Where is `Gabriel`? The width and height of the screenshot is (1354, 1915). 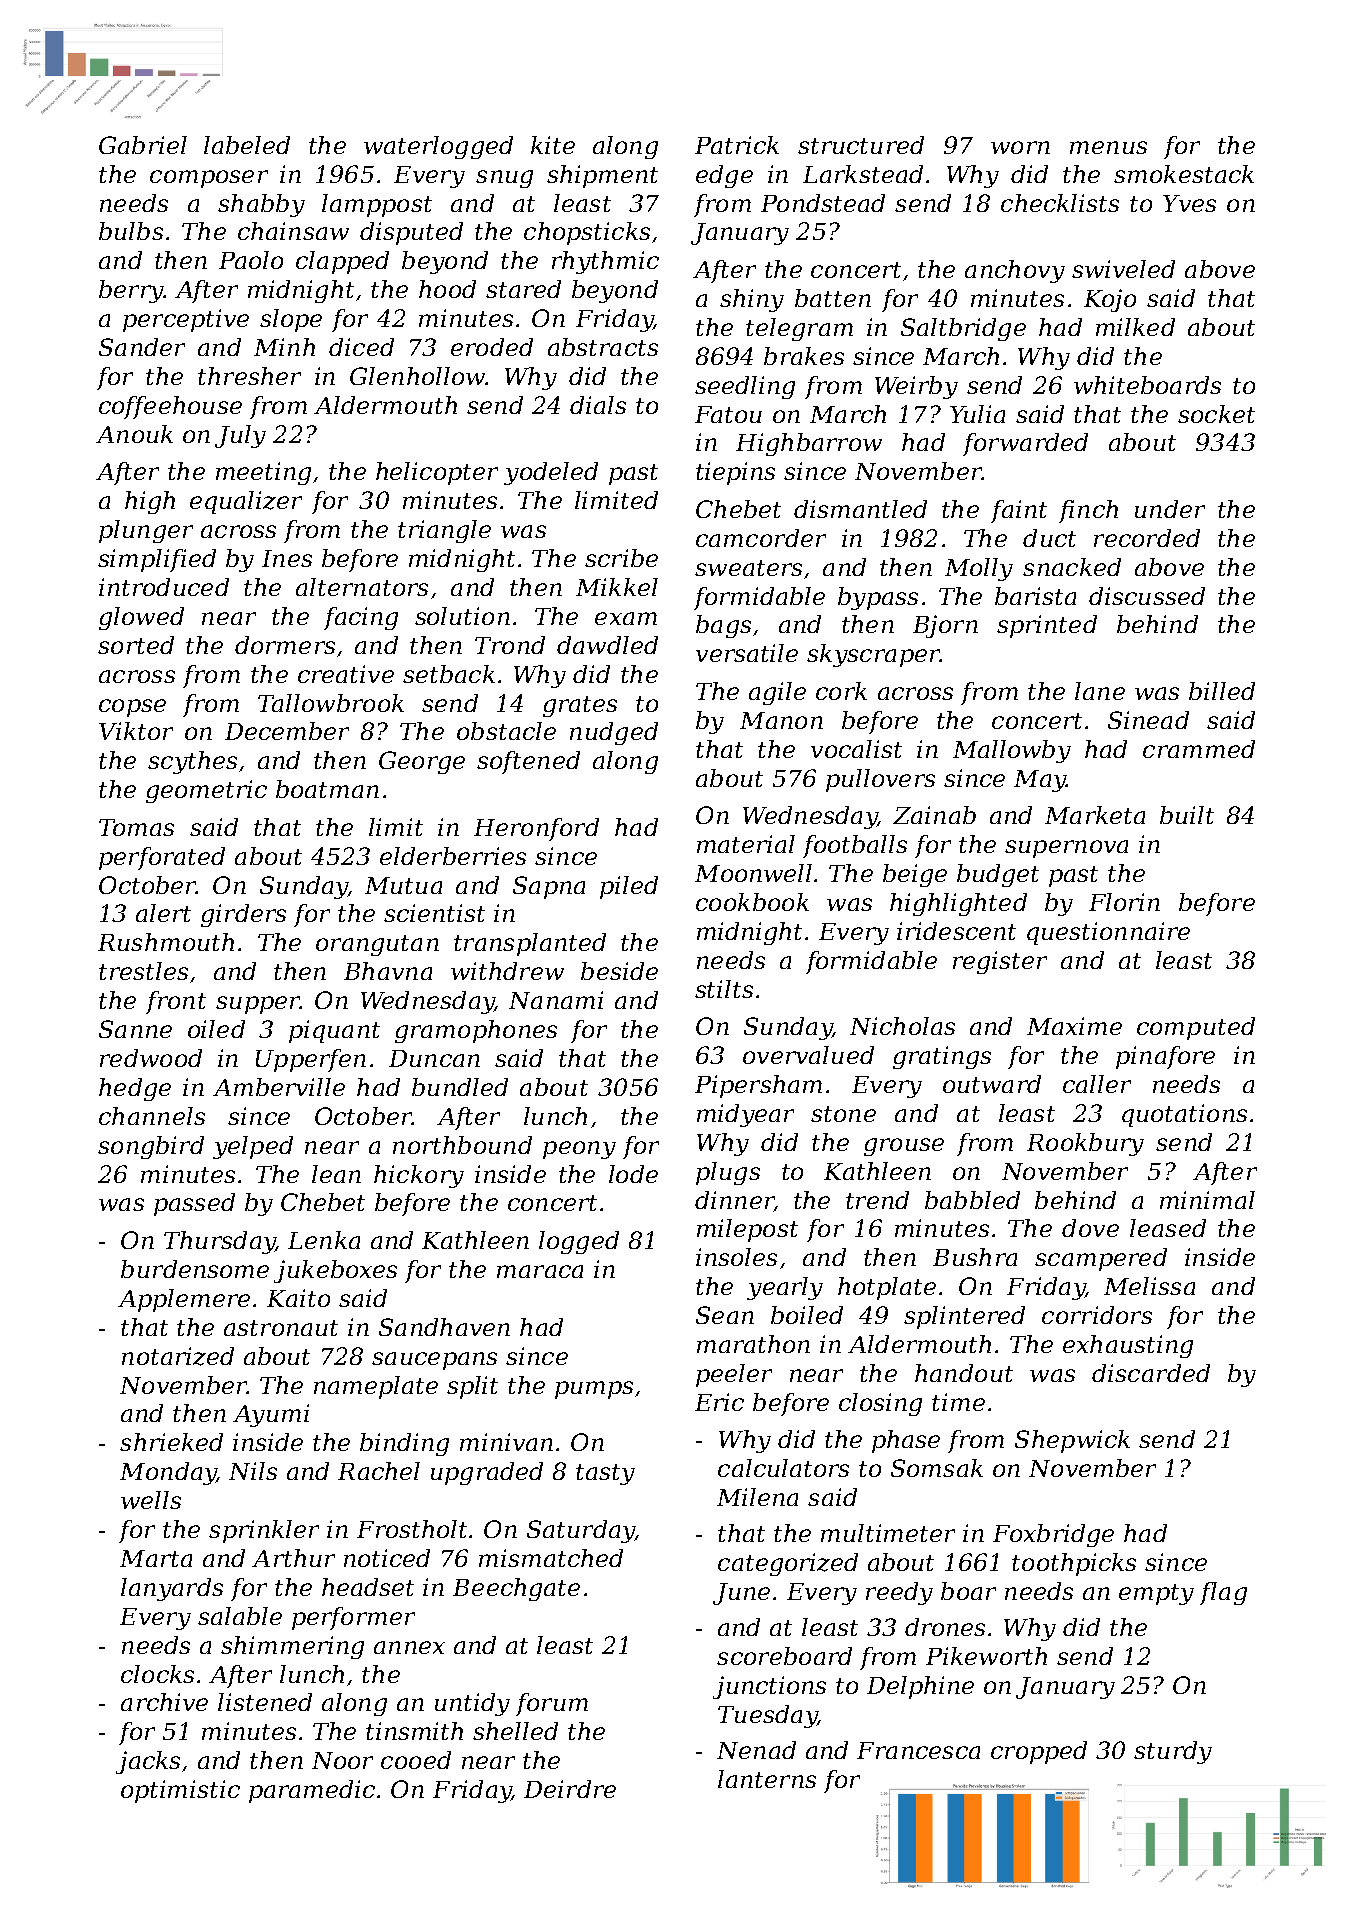
Gabriel is located at coordinates (143, 145).
